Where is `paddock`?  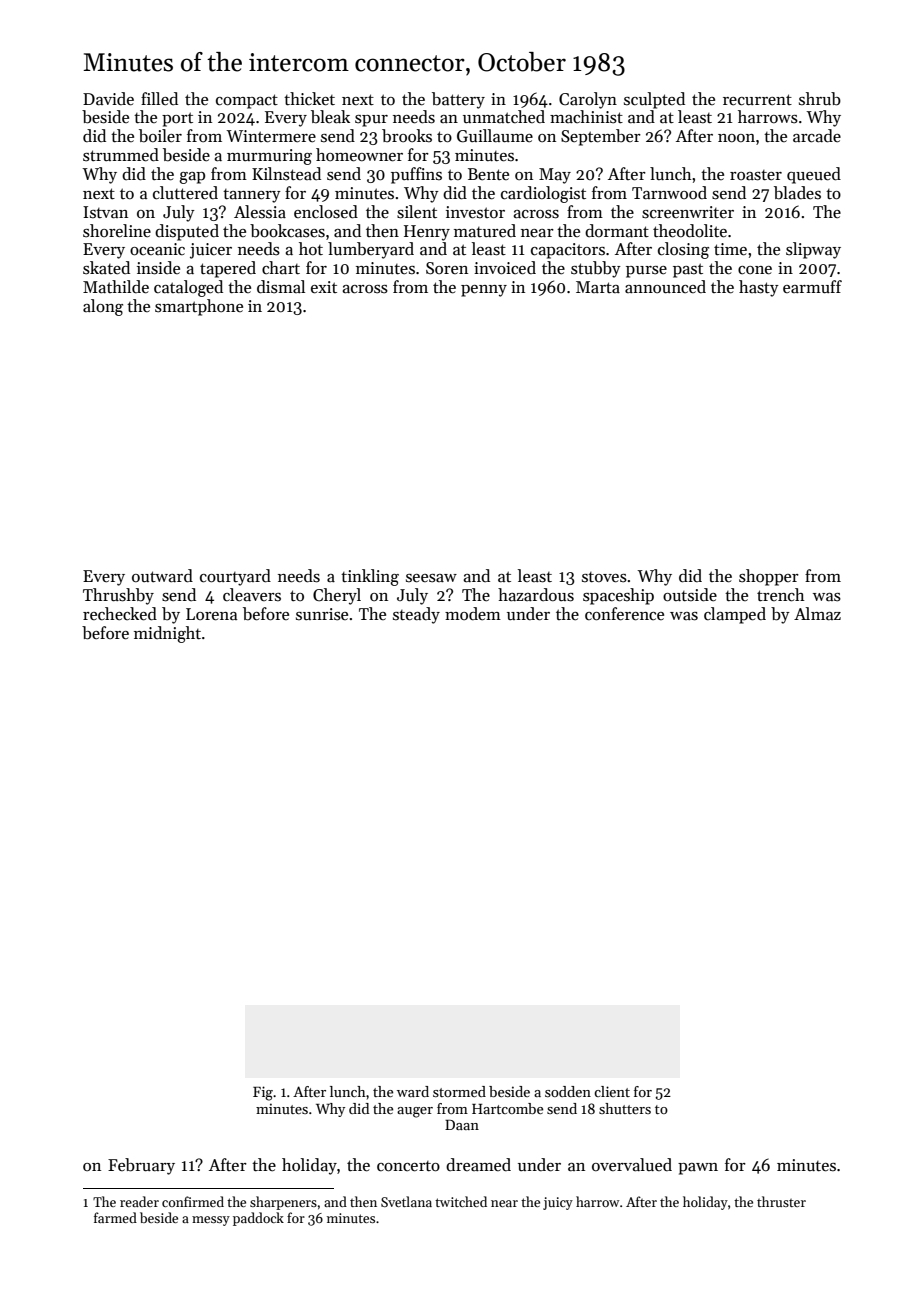
paddock is located at coordinates (258, 1219).
